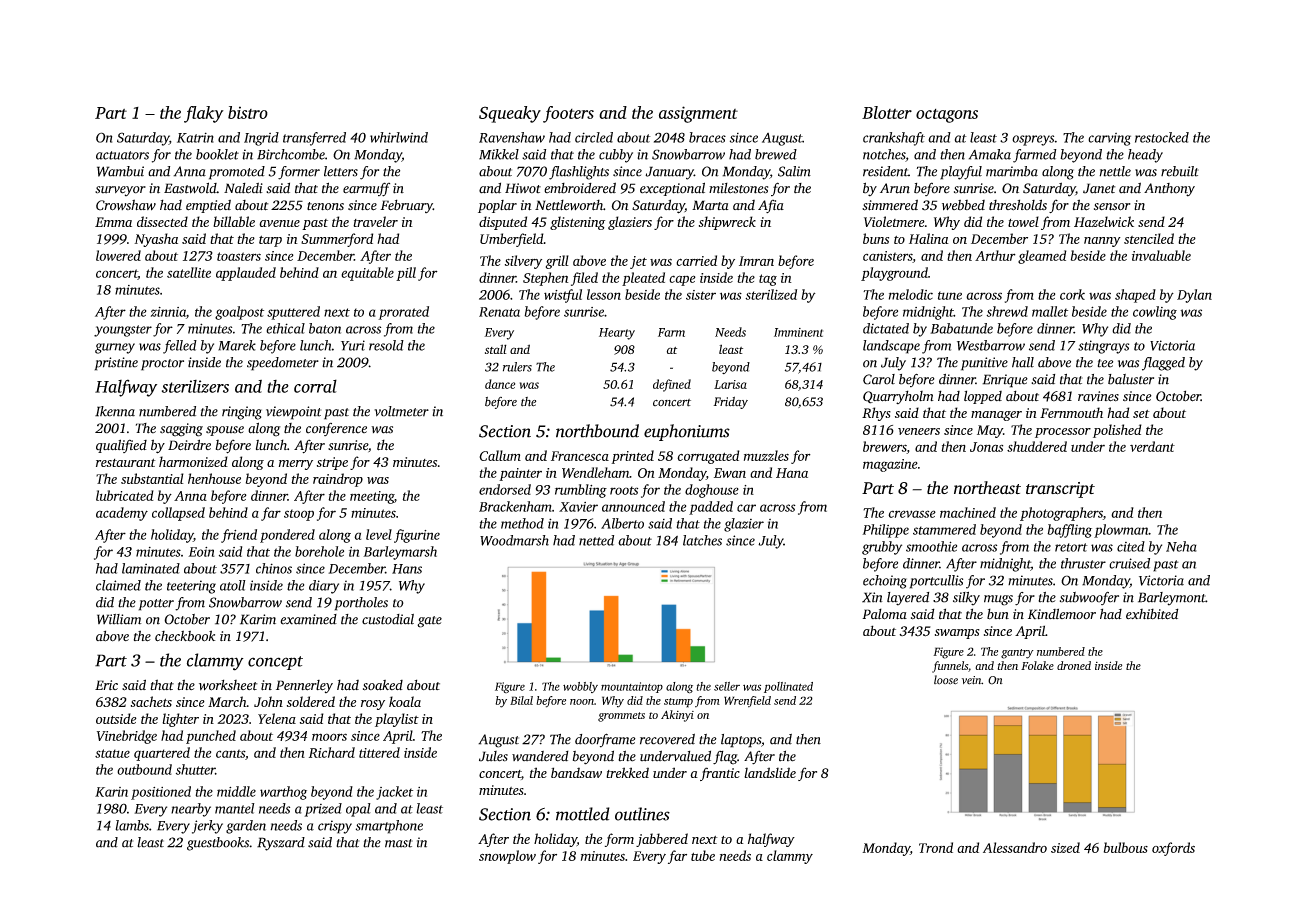 This document has height=924, width=1308. I want to click on snowplow, so click(507, 857).
